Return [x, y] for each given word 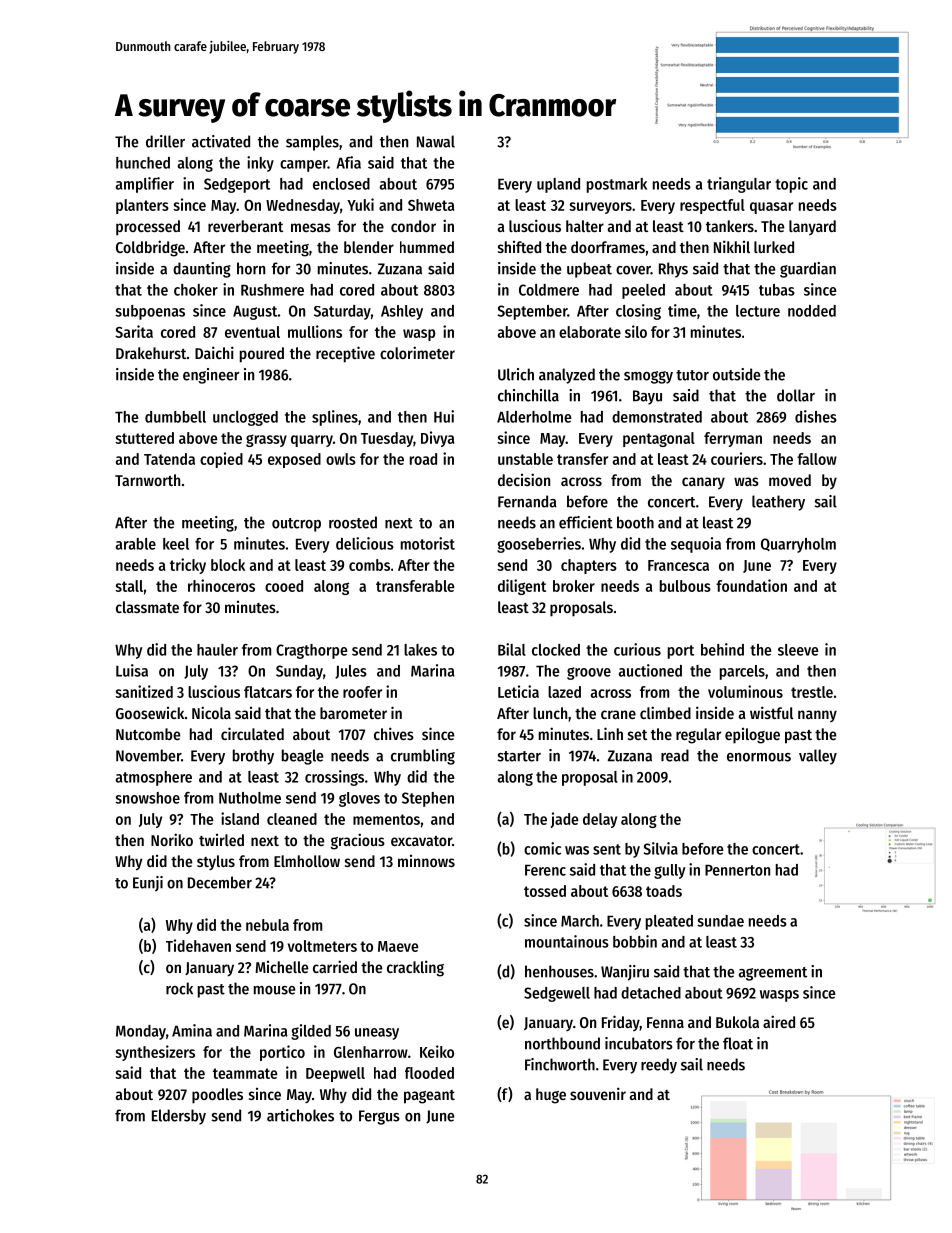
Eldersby [179, 1117]
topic [791, 185]
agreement [773, 974]
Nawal [436, 141]
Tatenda [169, 459]
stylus [216, 862]
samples [312, 143]
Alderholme [534, 417]
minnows [426, 861]
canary [703, 483]
